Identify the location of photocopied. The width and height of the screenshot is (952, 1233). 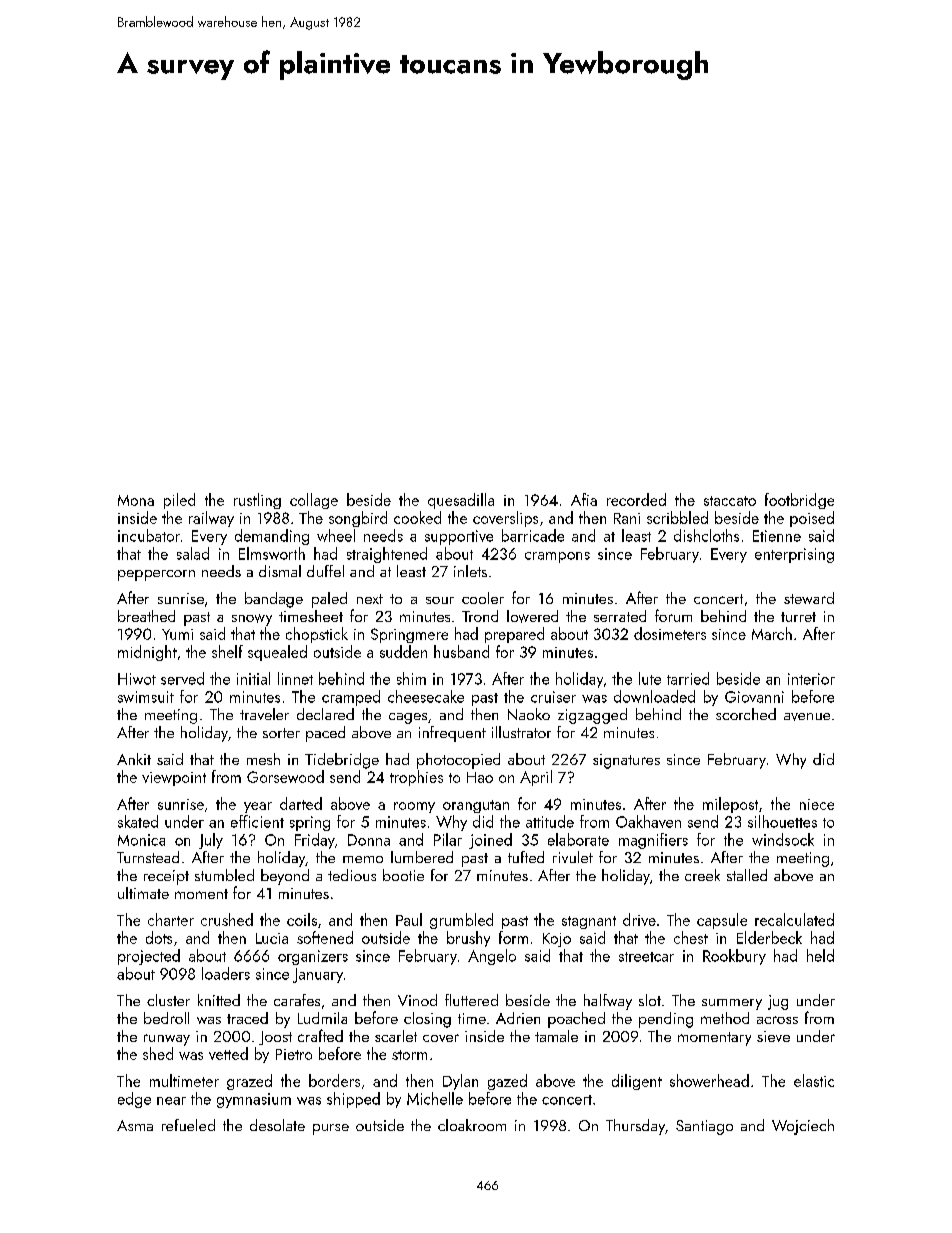
(458, 761).
